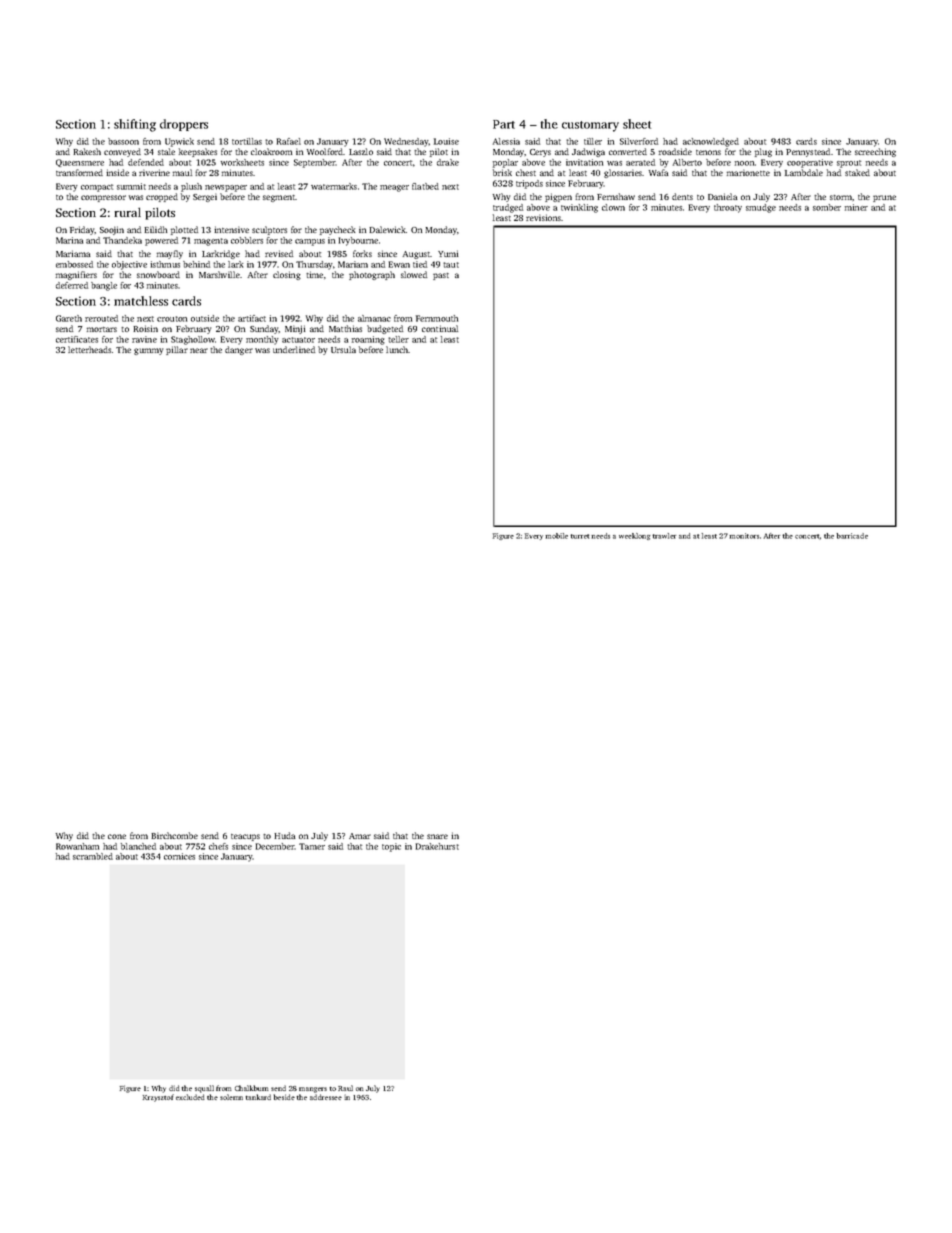 Image resolution: width=952 pixels, height=1233 pixels. I want to click on Part, so click(504, 124).
